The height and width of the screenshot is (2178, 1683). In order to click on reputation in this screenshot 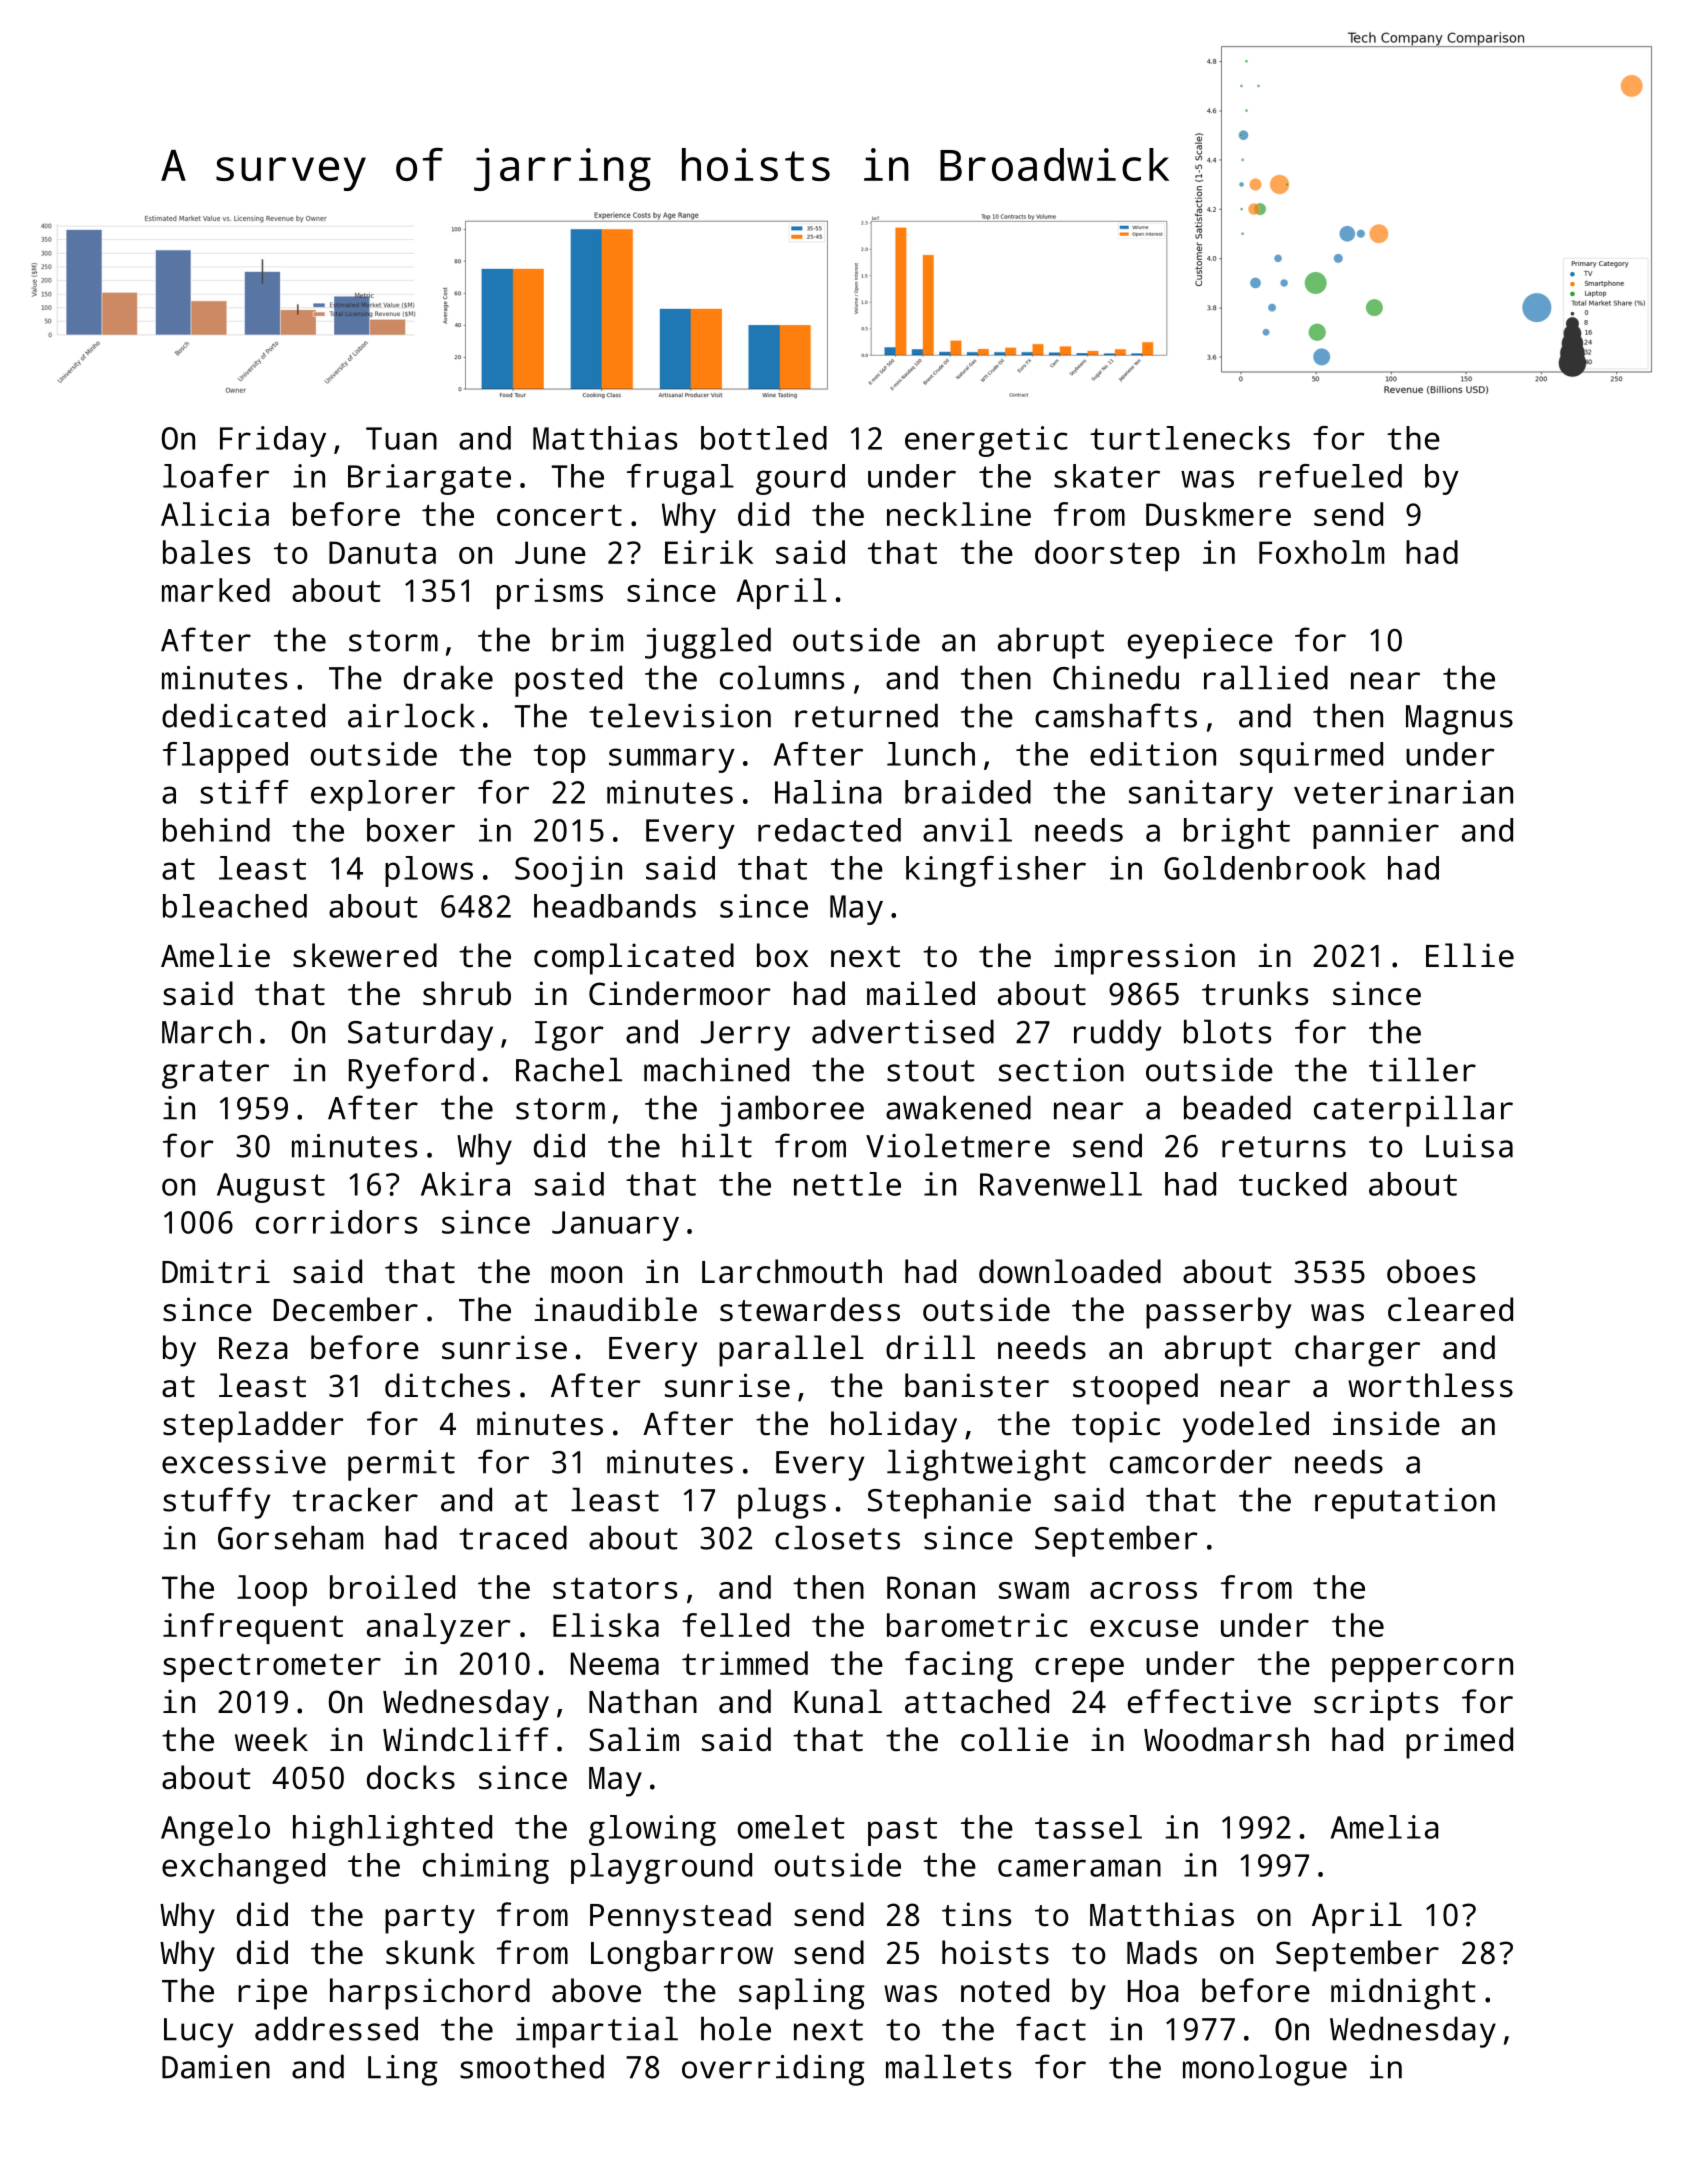, I will do `click(1405, 1503)`.
